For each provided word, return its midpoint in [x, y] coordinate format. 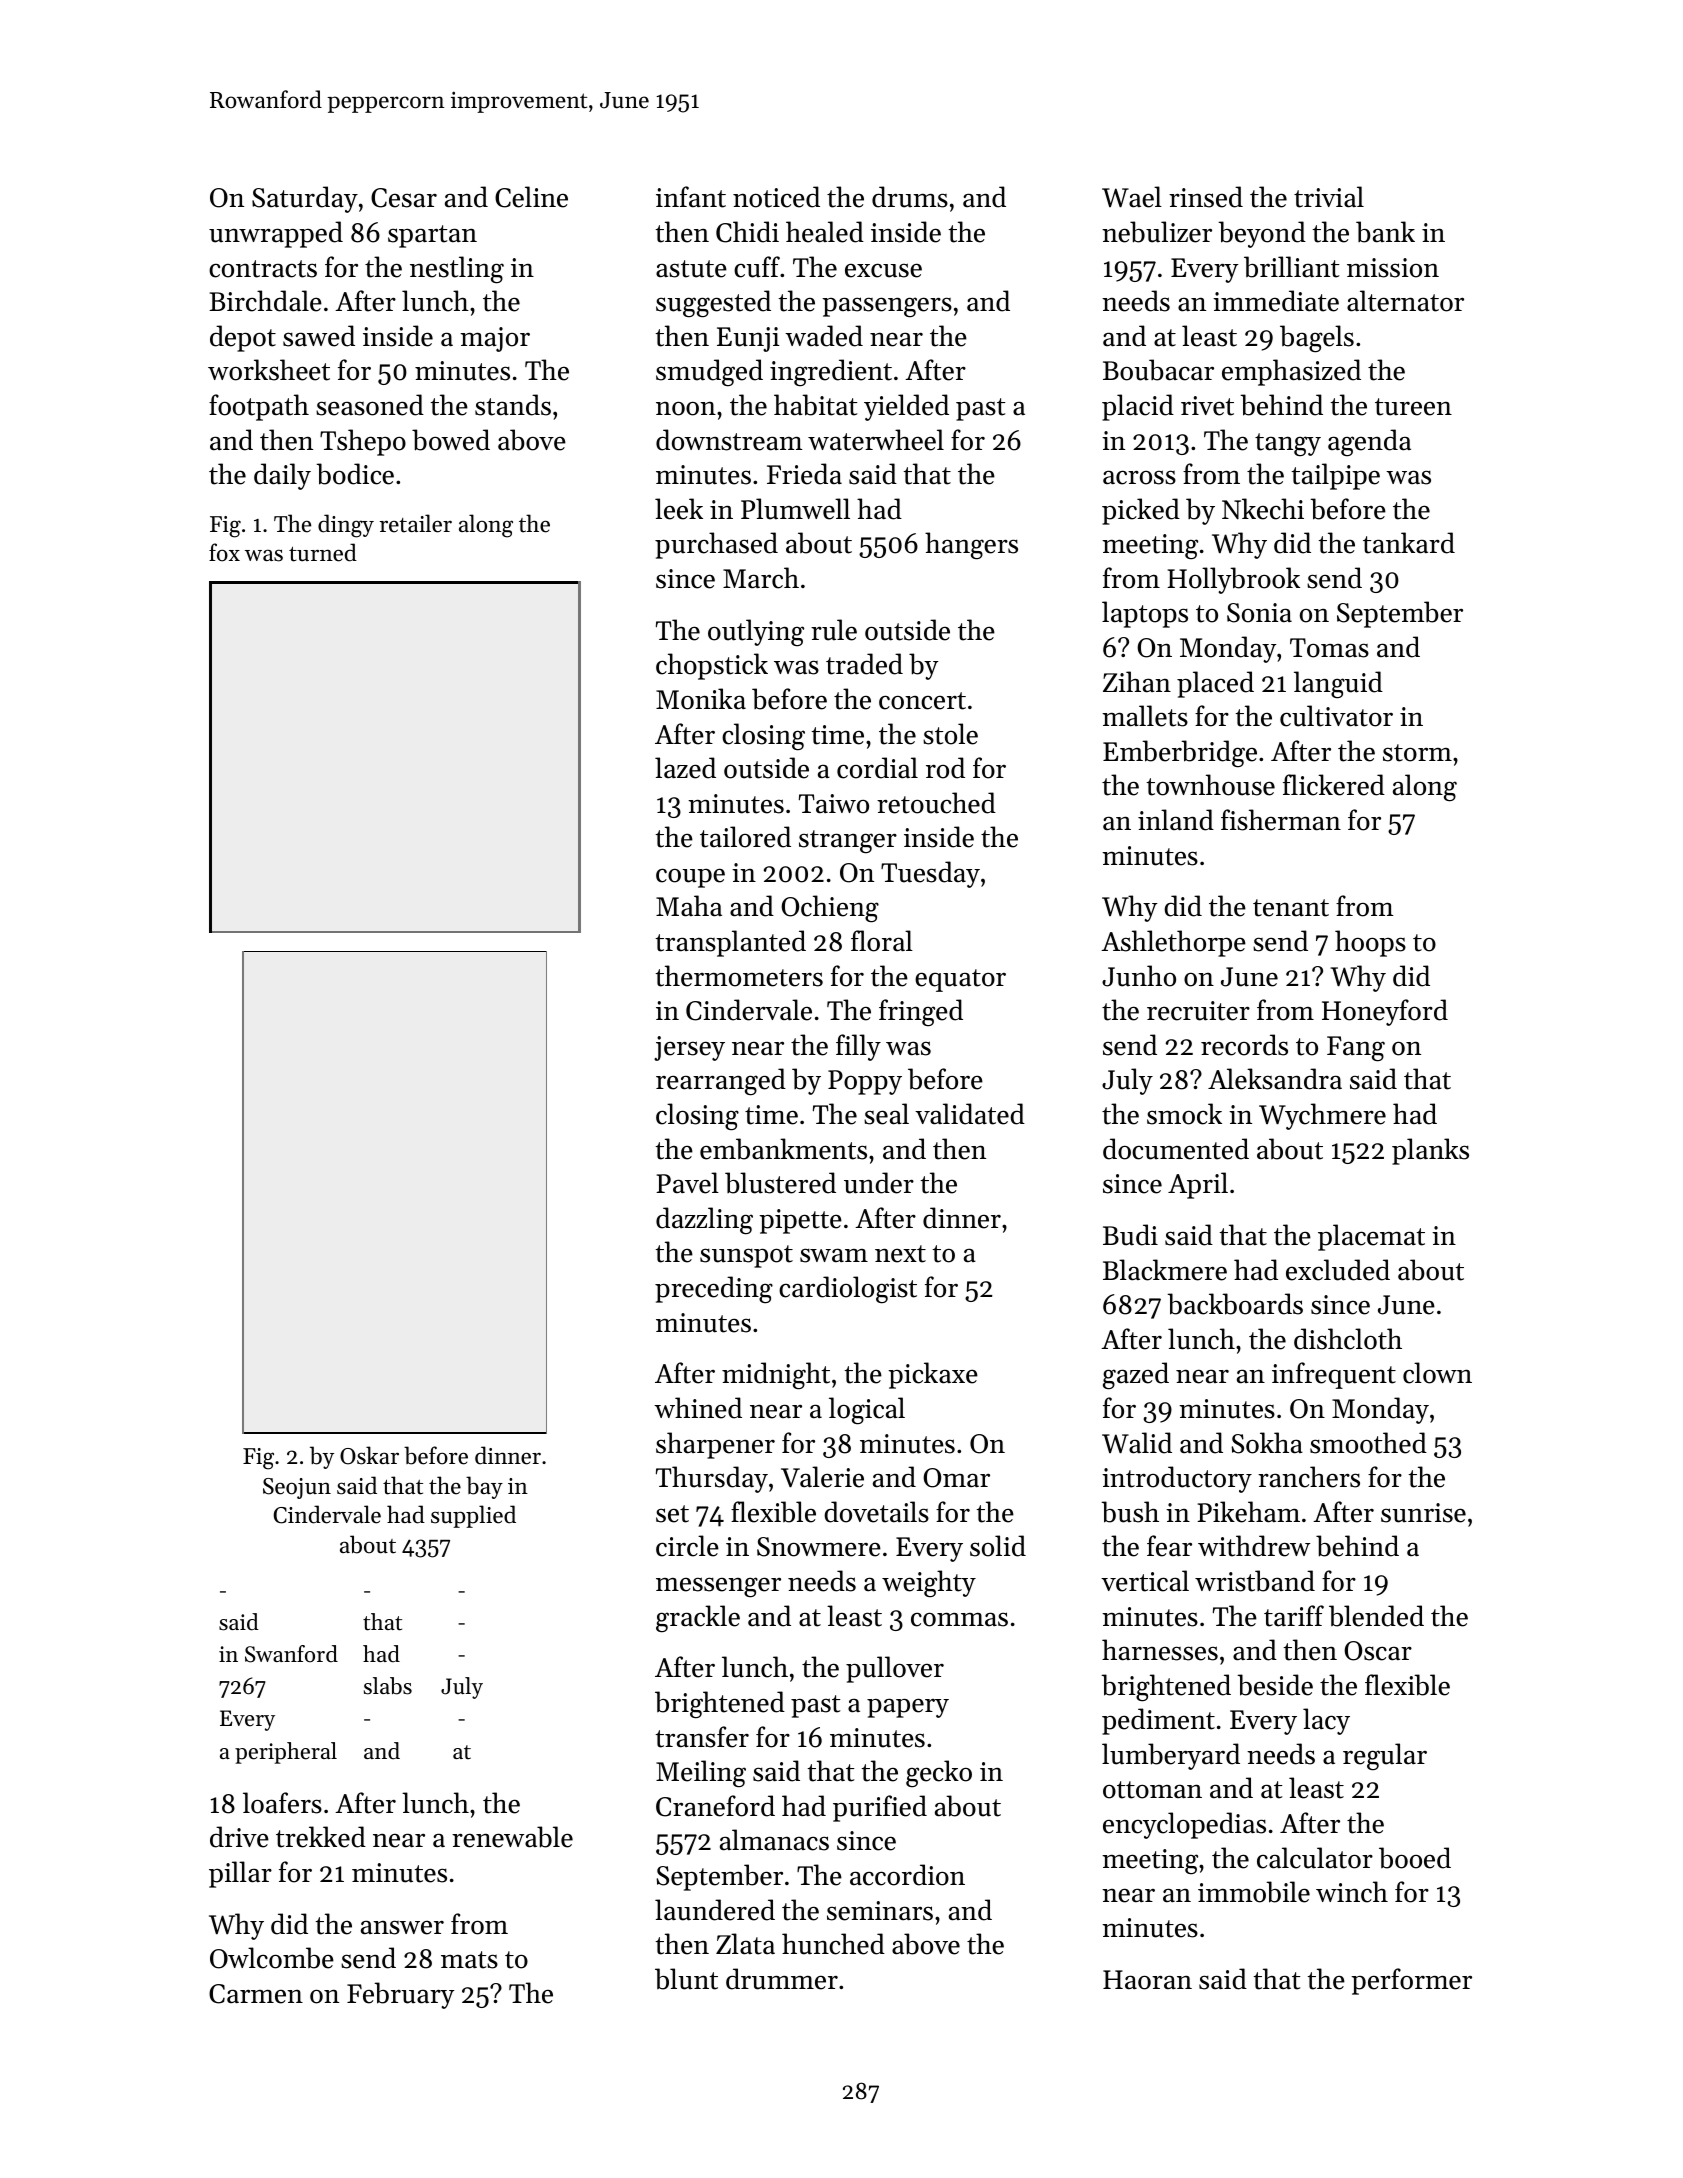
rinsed [1206, 197]
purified [880, 1808]
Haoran [1147, 1980]
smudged [709, 373]
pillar [240, 1874]
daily [282, 476]
